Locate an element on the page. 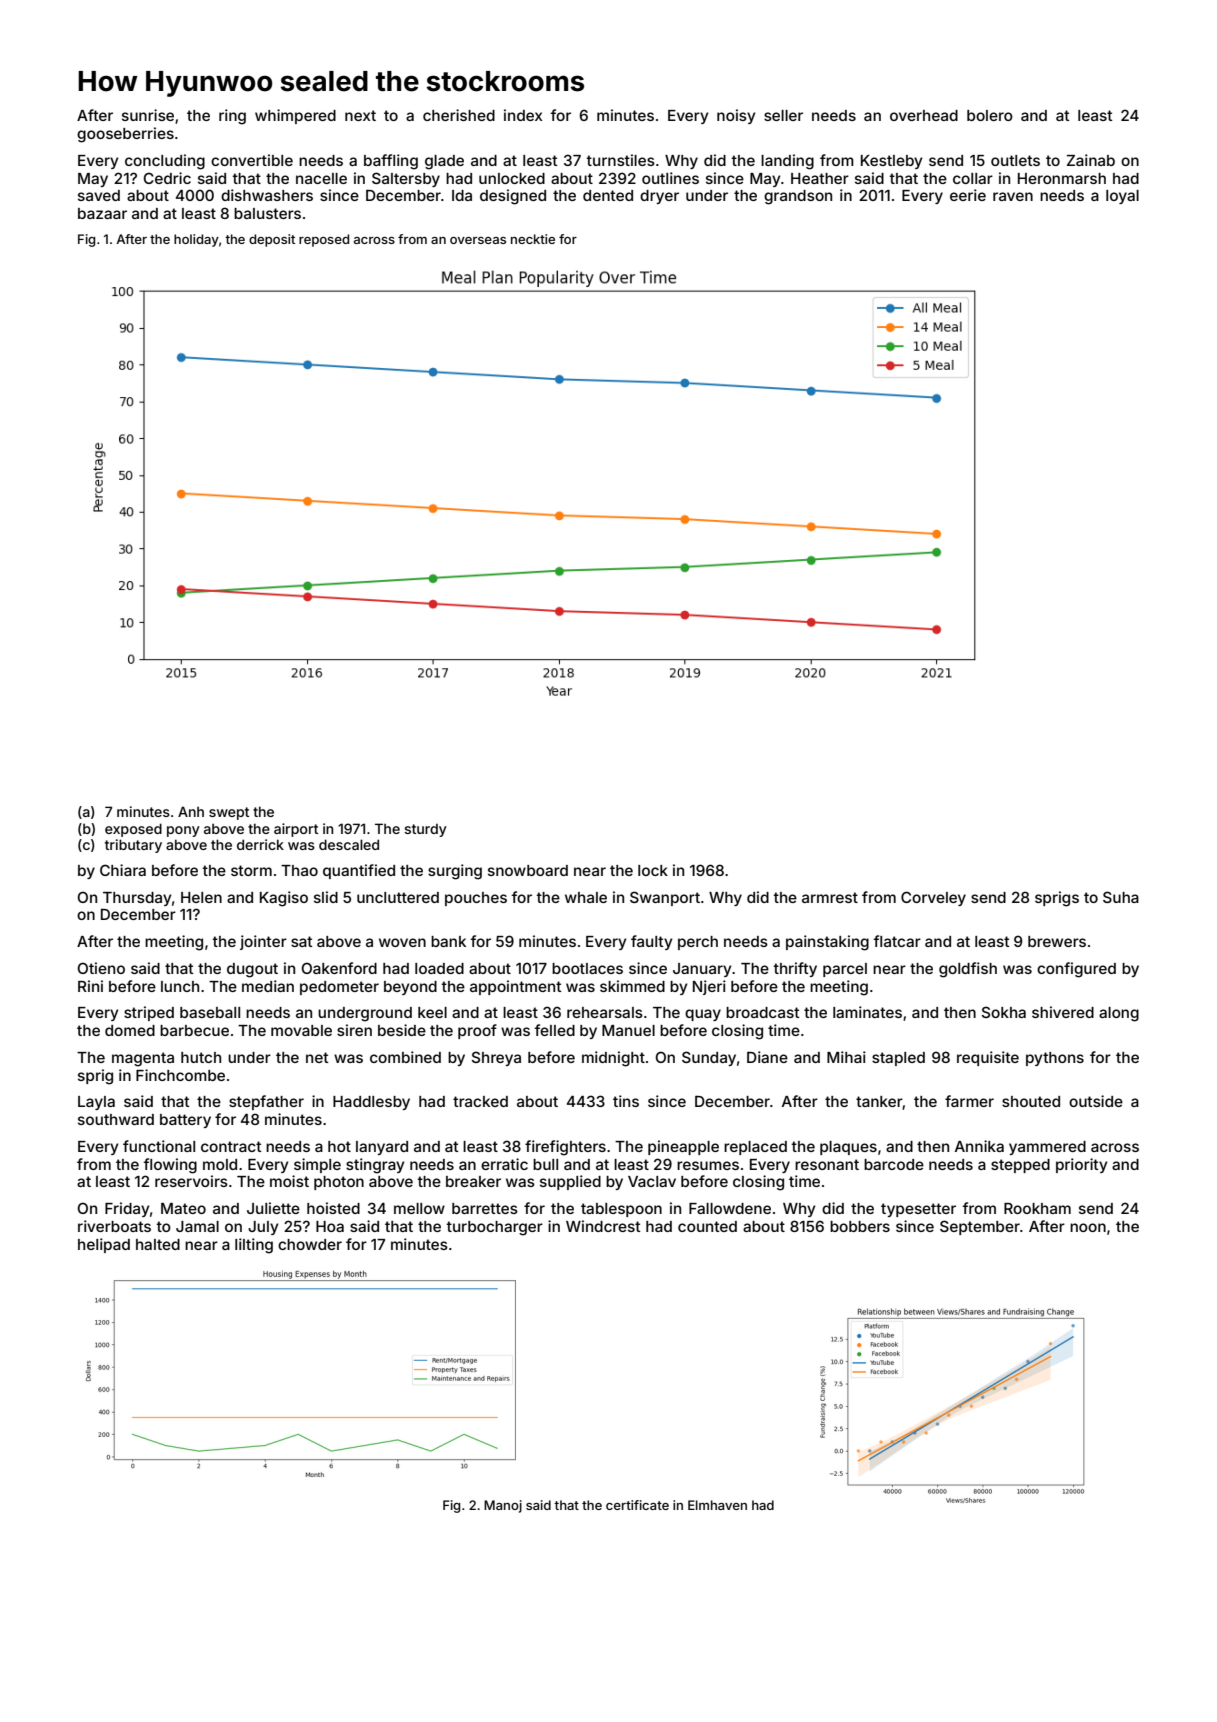 This document has width=1217, height=1722. Suha is located at coordinates (1121, 897).
